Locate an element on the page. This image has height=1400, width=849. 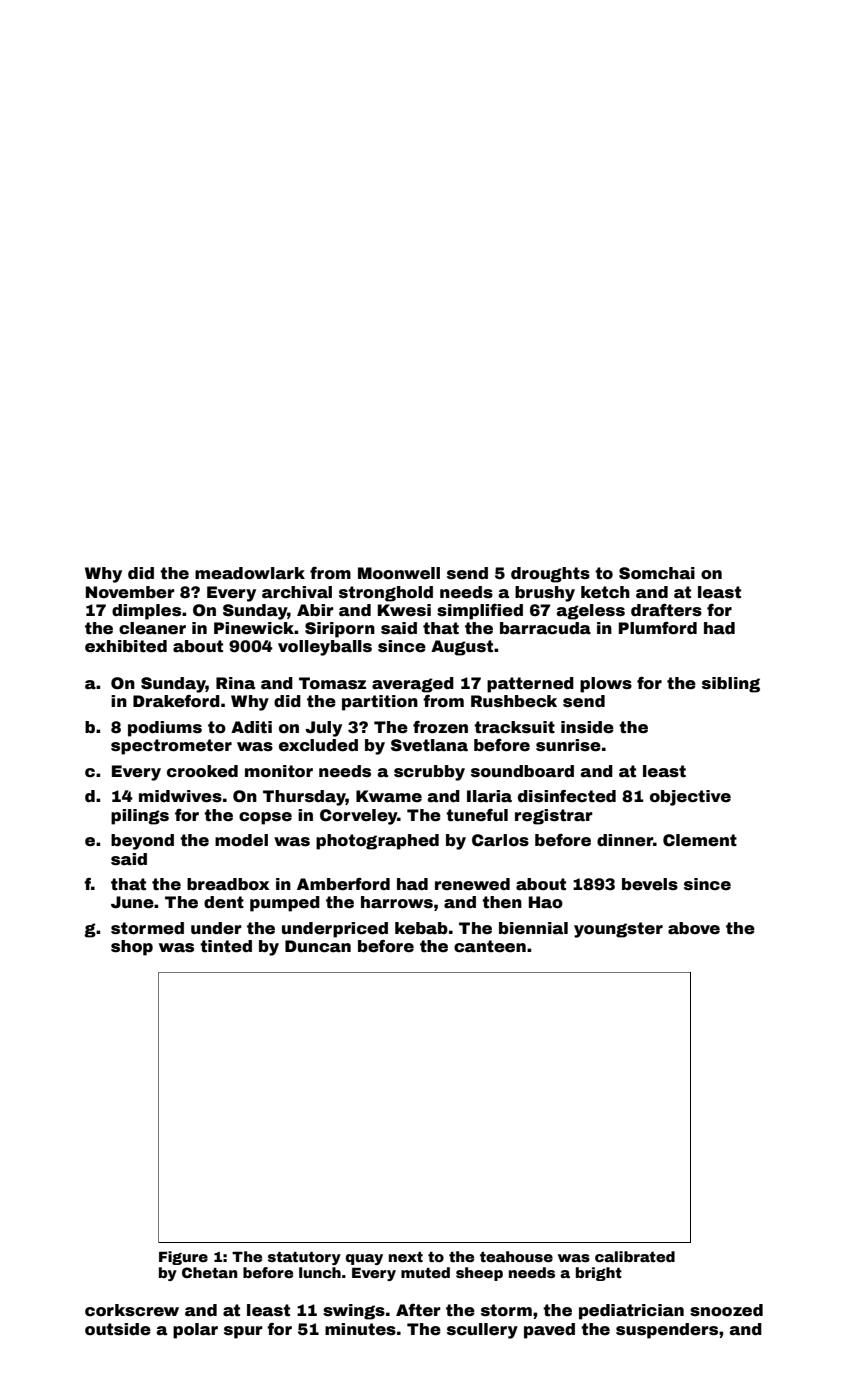
snoozed is located at coordinates (726, 1310).
